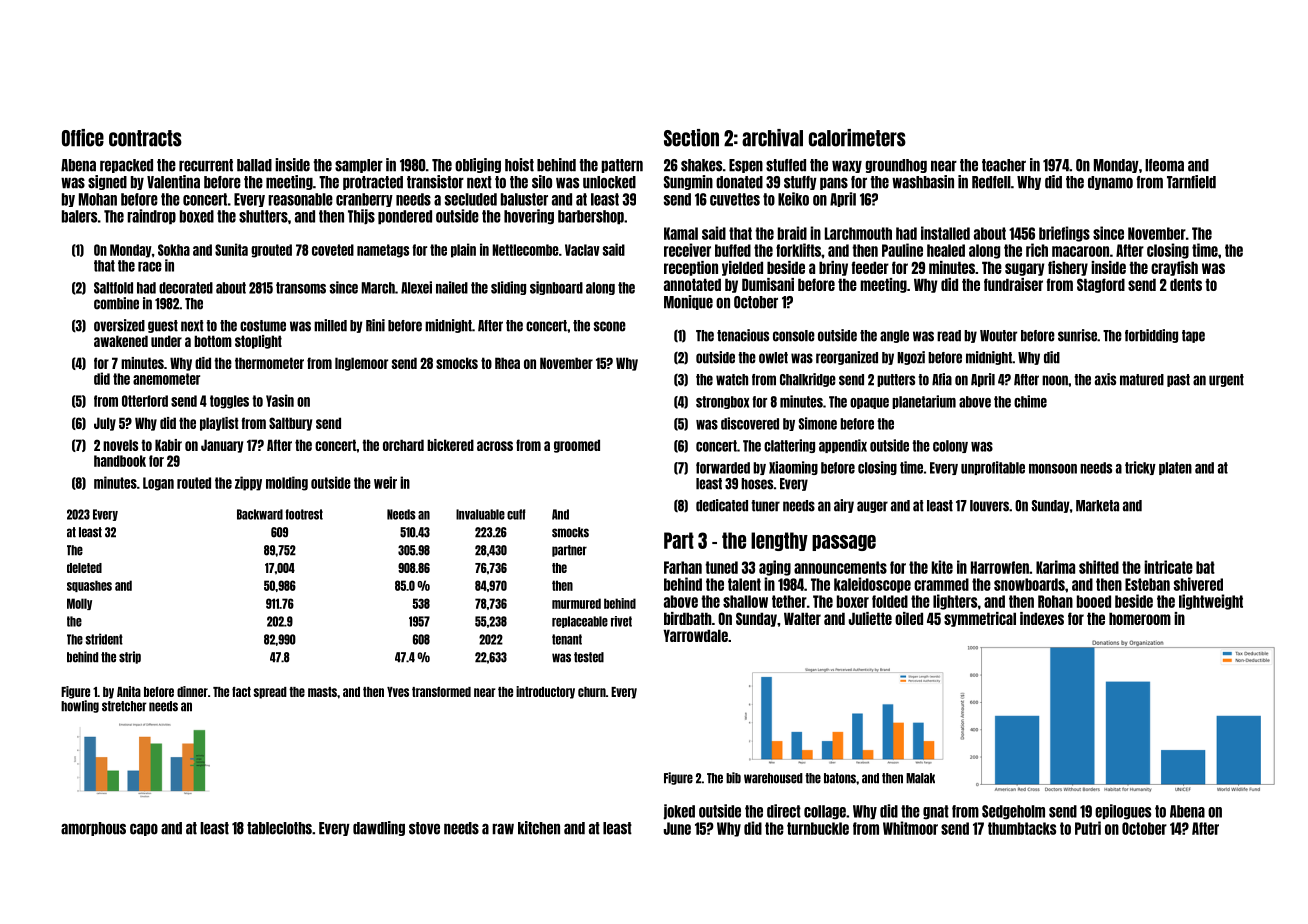 The width and height of the document is (1308, 924). I want to click on zippy, so click(248, 483).
